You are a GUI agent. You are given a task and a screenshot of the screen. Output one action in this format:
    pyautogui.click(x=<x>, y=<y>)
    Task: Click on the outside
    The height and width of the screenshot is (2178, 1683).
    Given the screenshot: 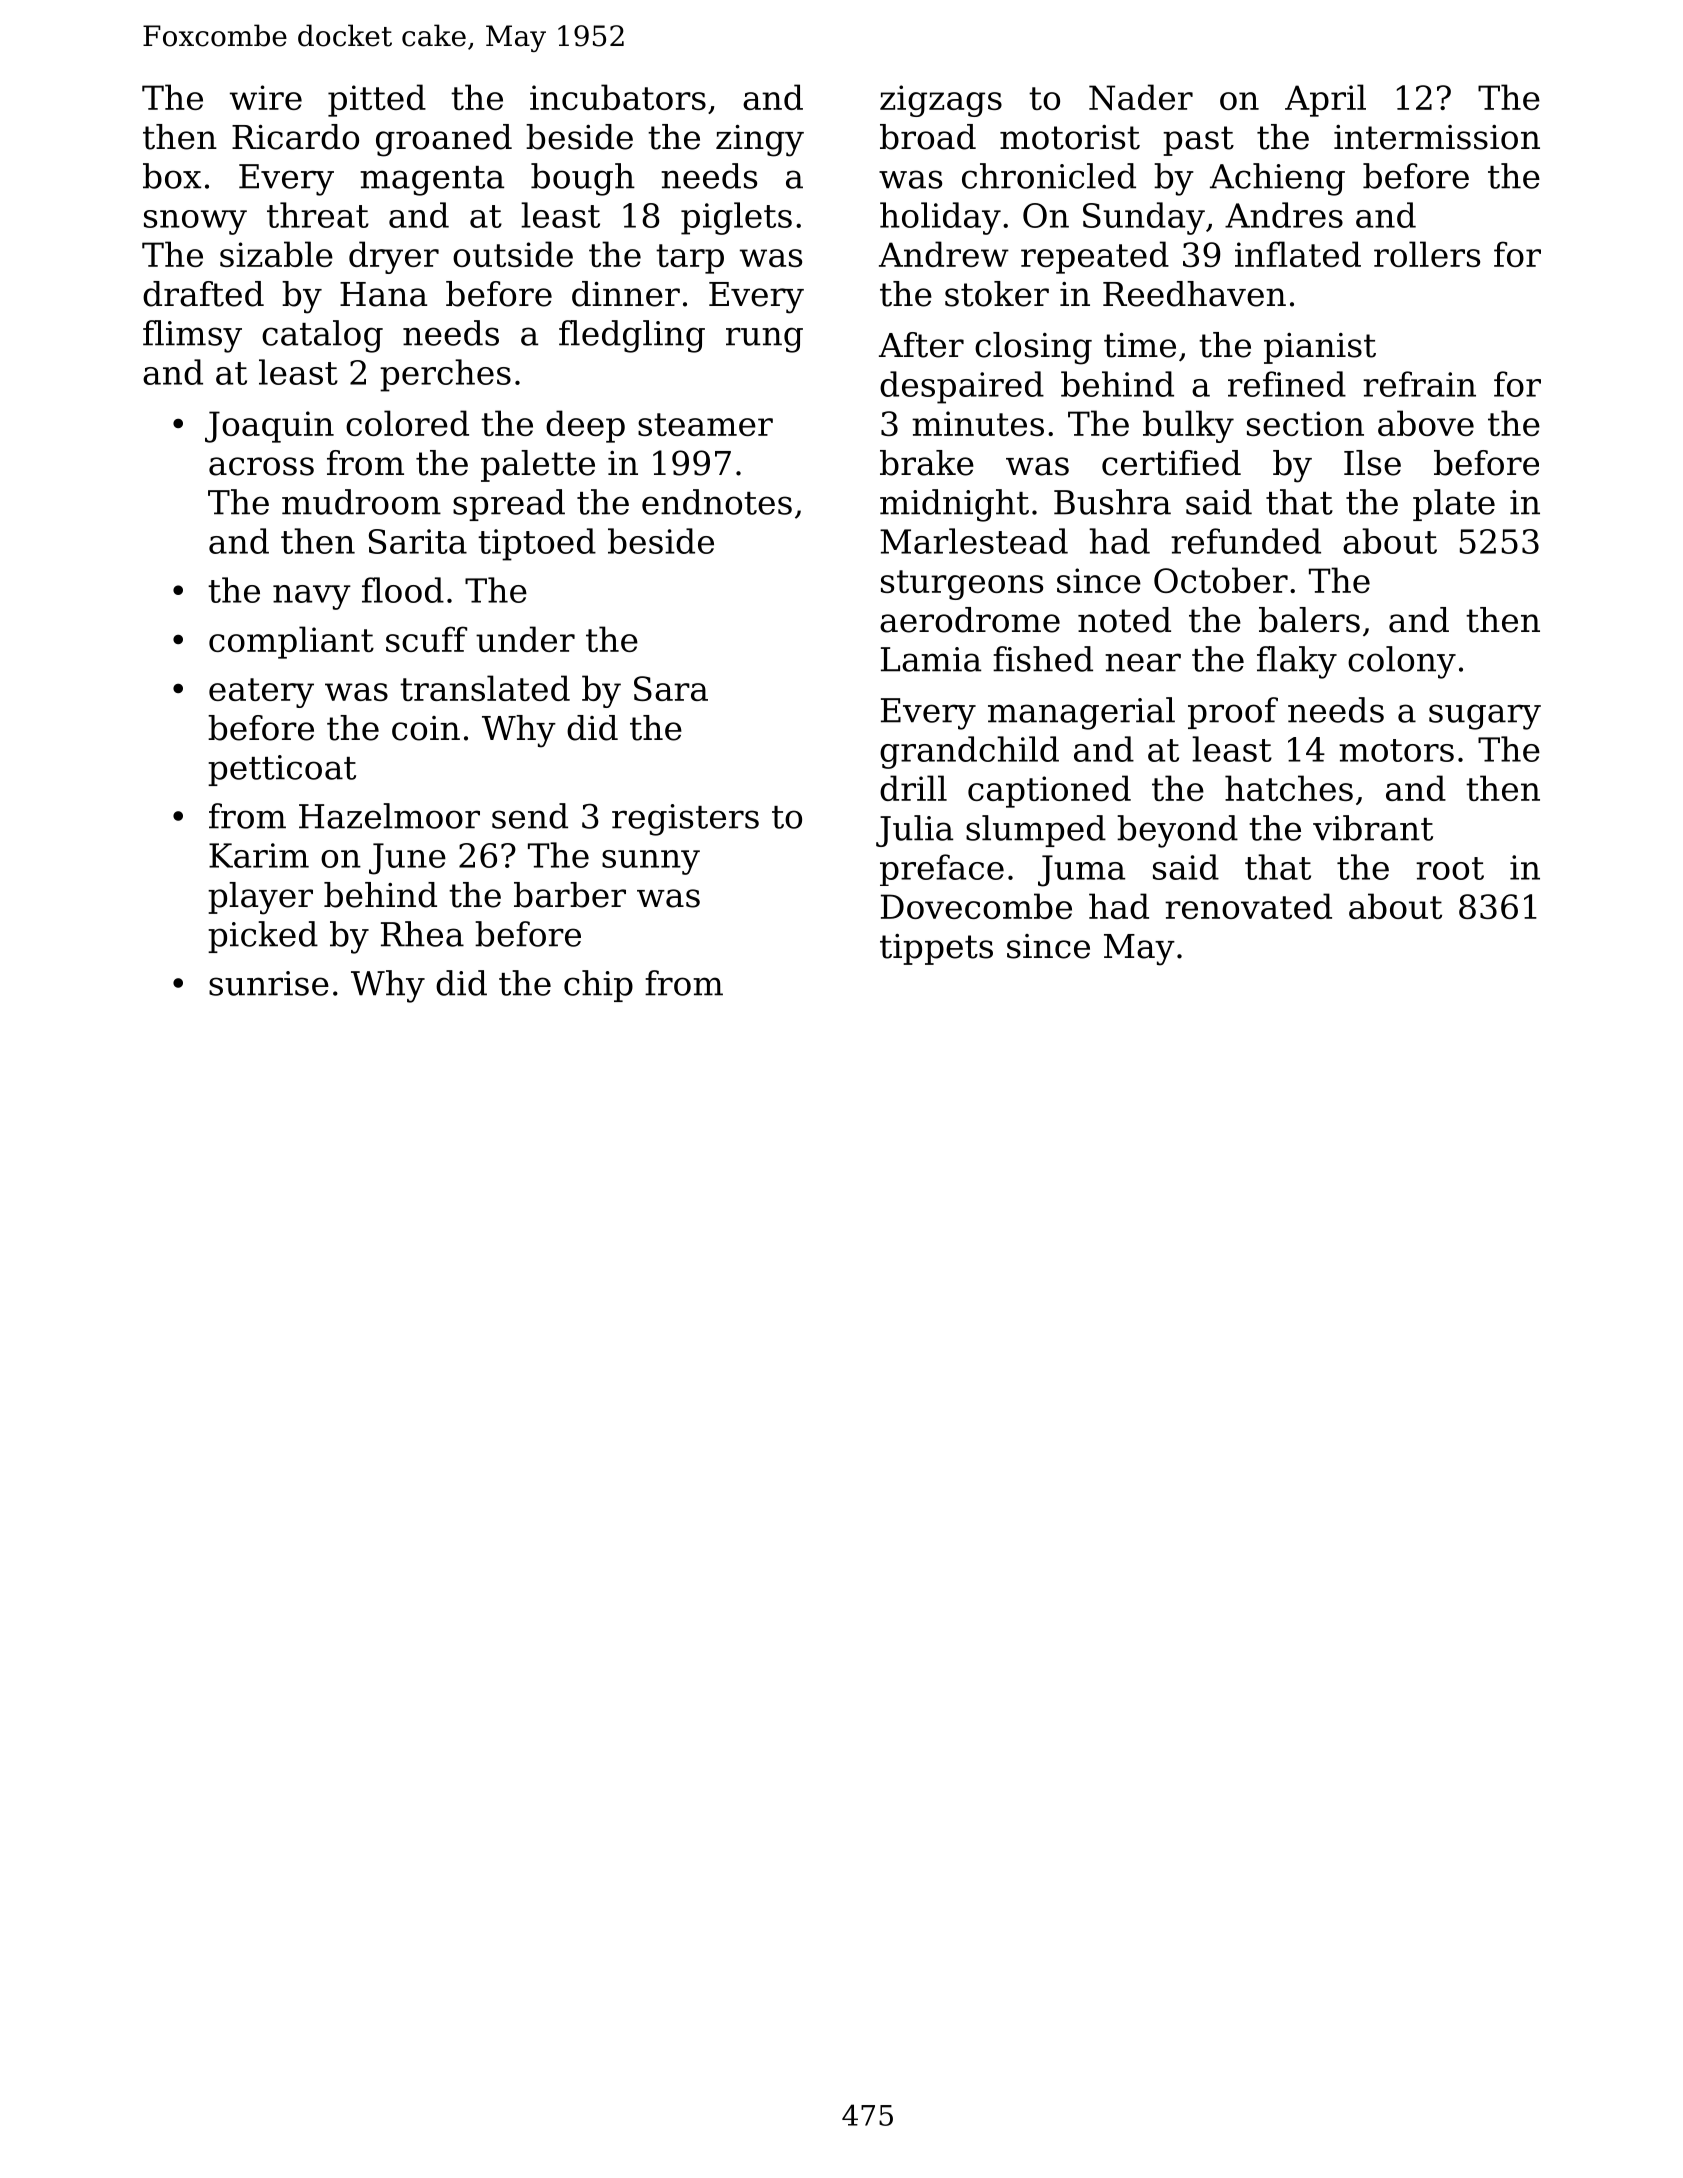 What is the action you would take?
    pyautogui.click(x=513, y=254)
